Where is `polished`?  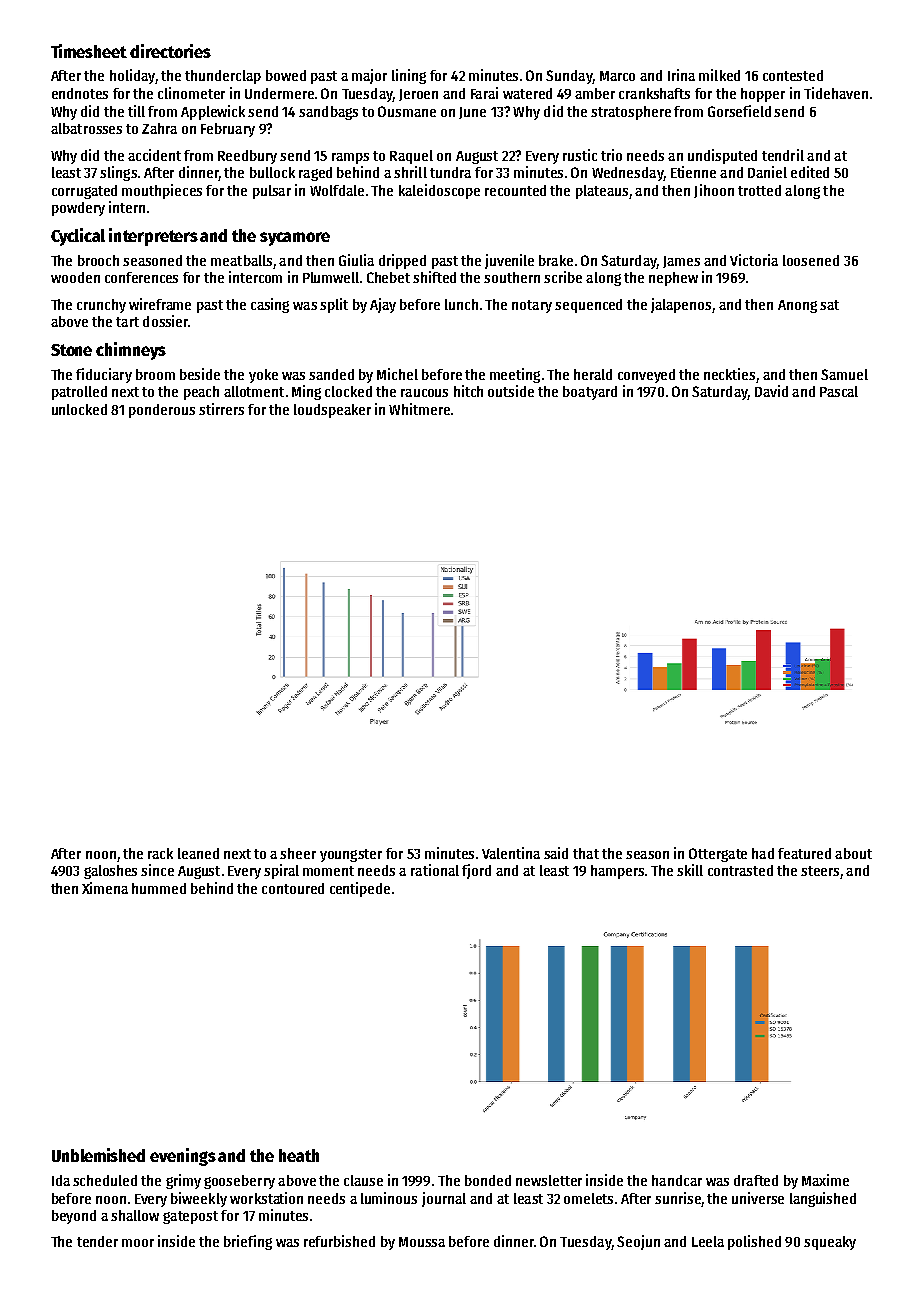
polished is located at coordinates (754, 1242).
